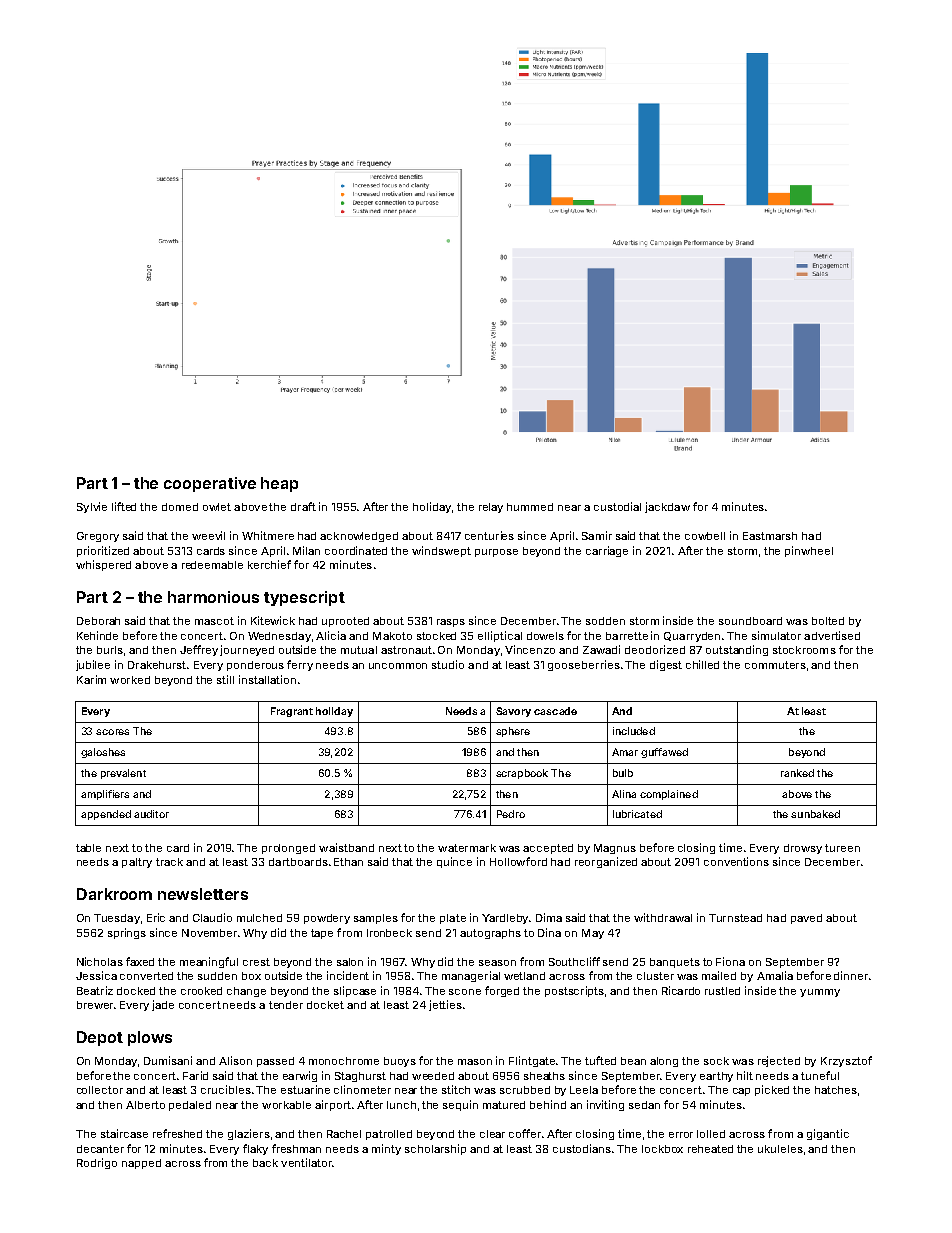  I want to click on Fragrant, so click(292, 712).
